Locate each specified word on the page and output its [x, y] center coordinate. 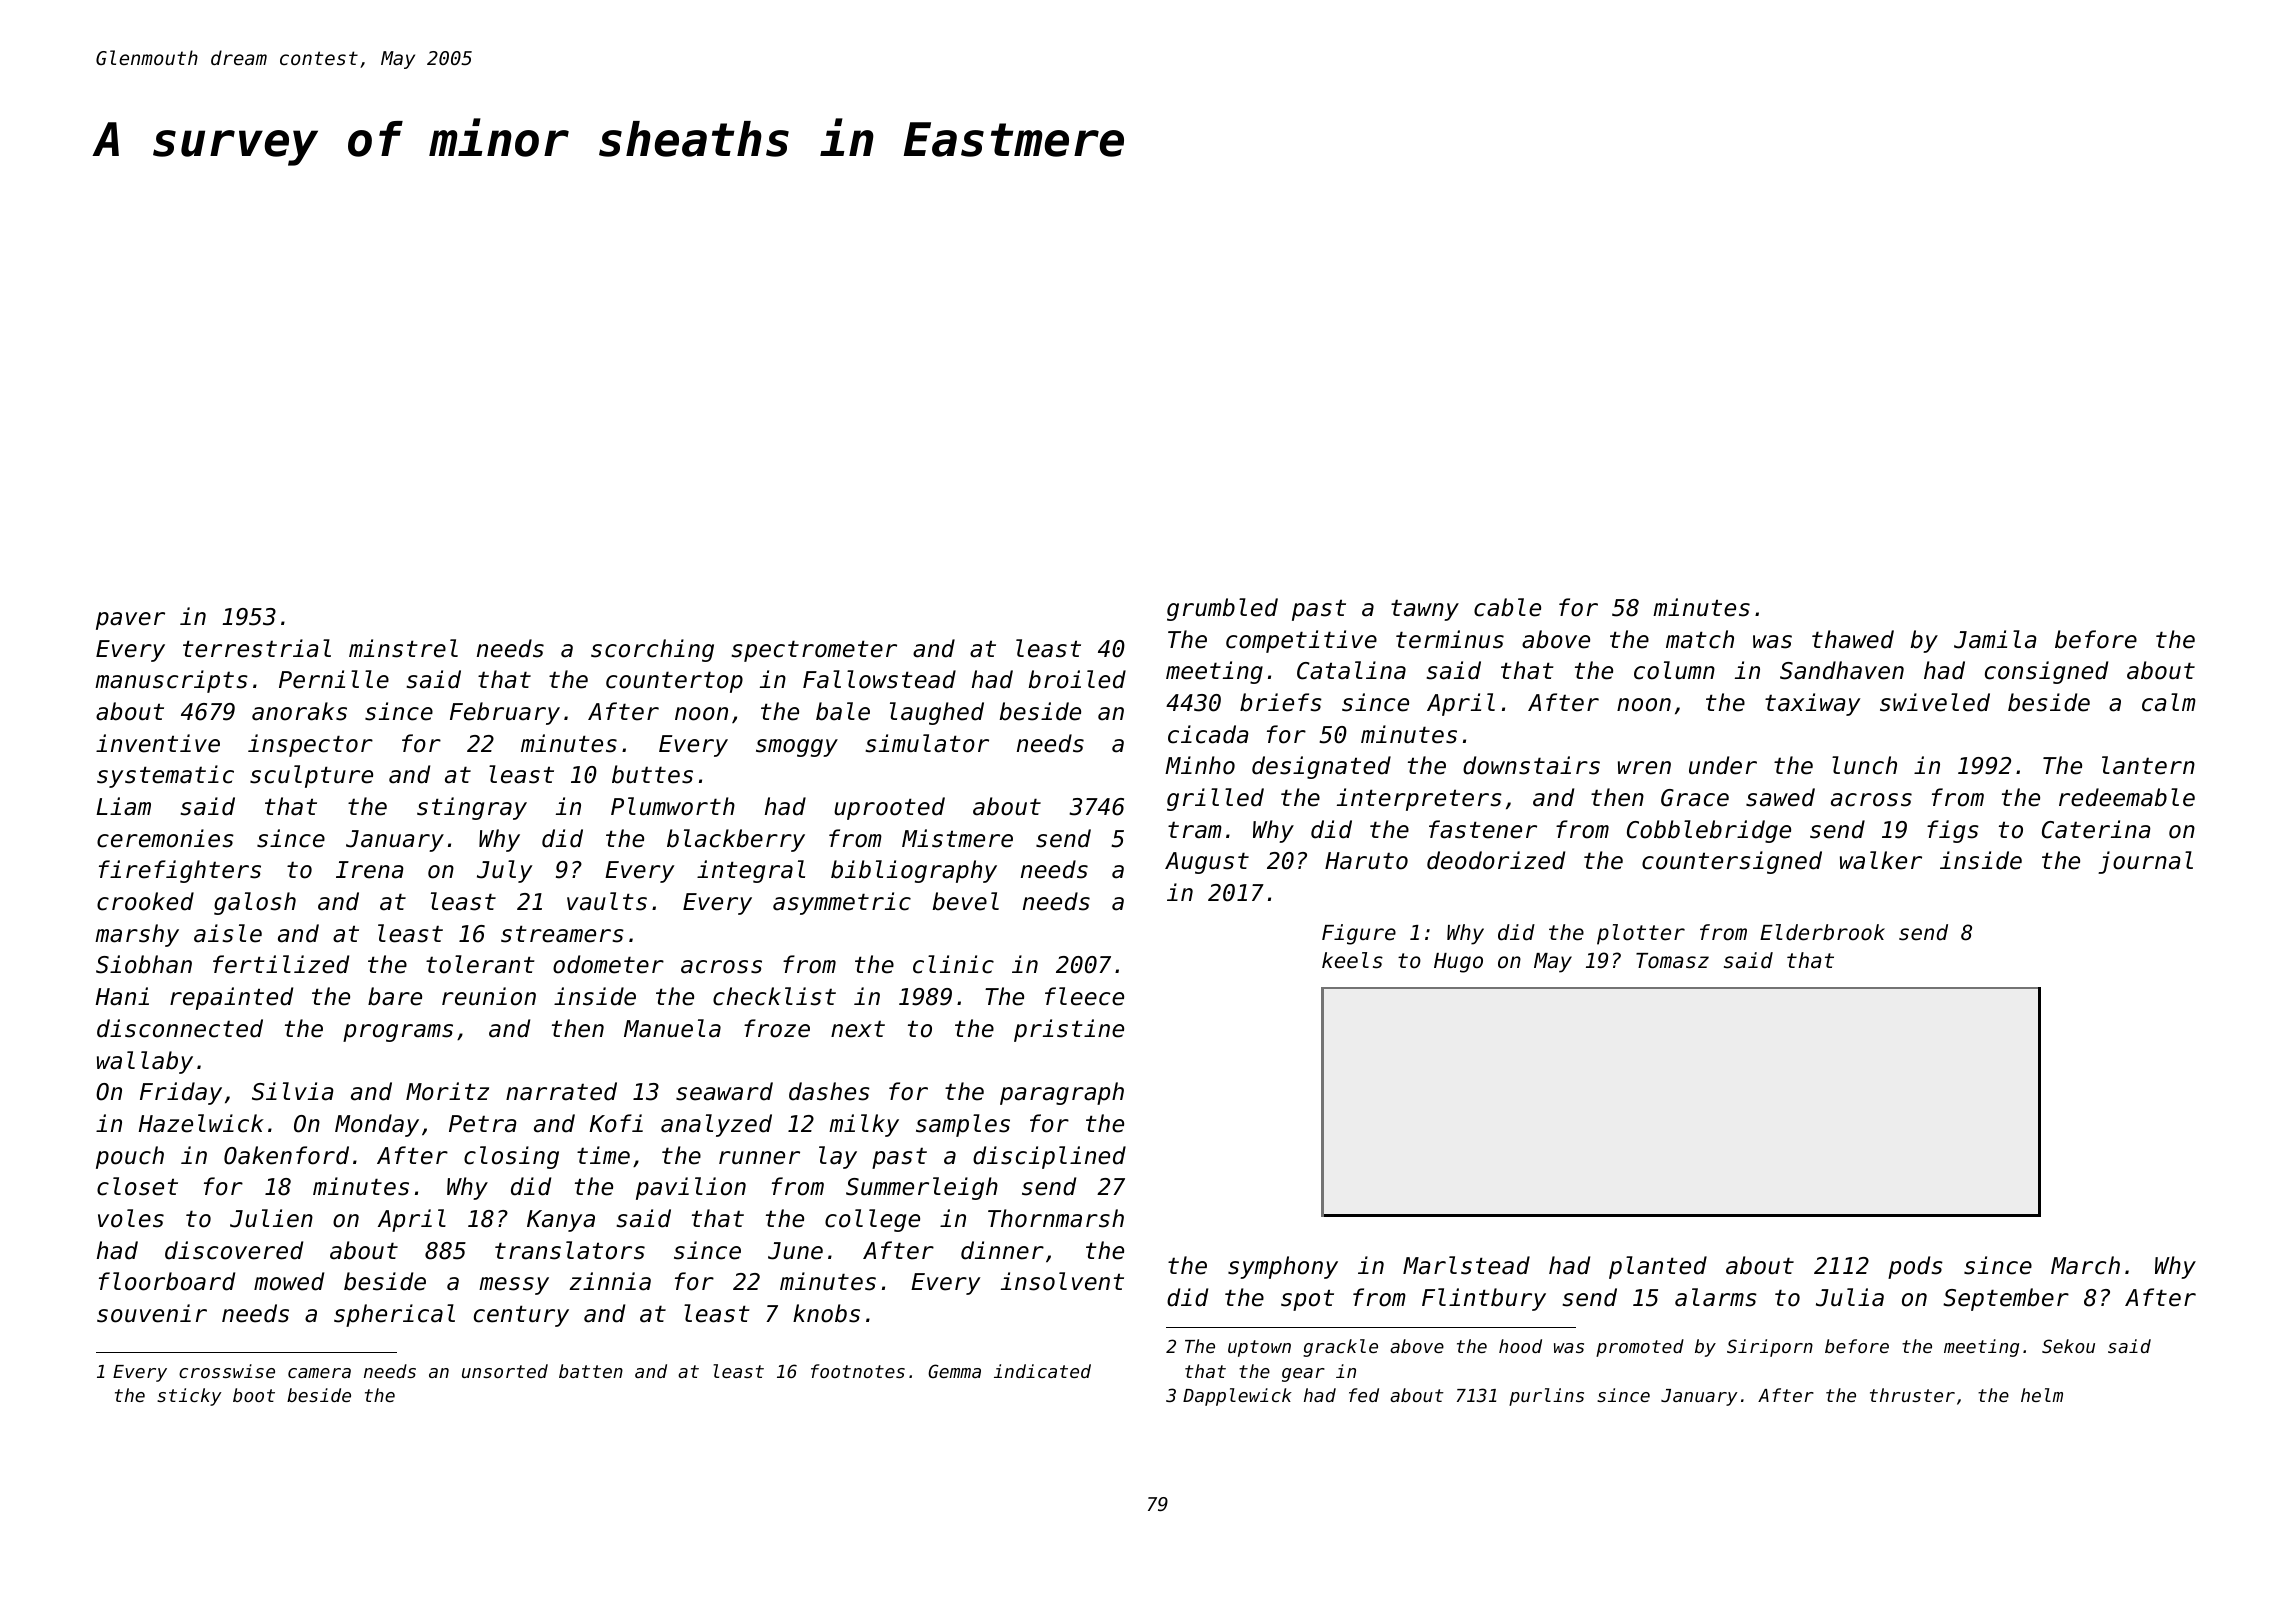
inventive [158, 743]
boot [254, 1395]
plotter [1641, 934]
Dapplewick [1237, 1397]
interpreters [1419, 799]
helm [2042, 1395]
